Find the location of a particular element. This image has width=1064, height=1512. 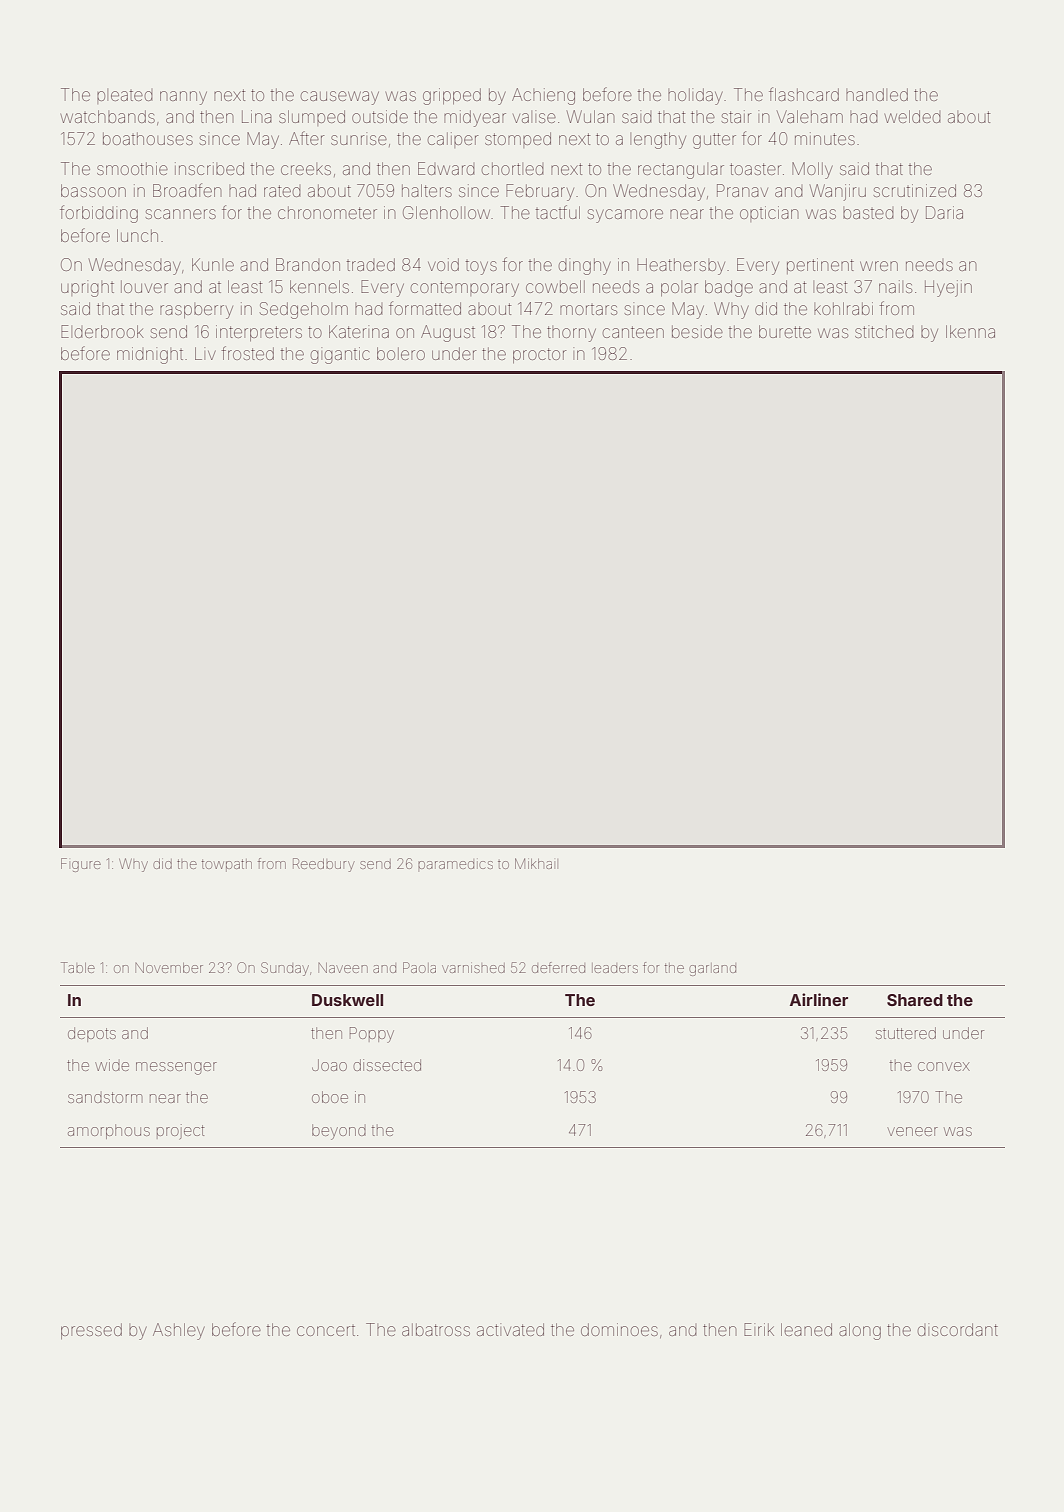

Shared is located at coordinates (915, 1000).
